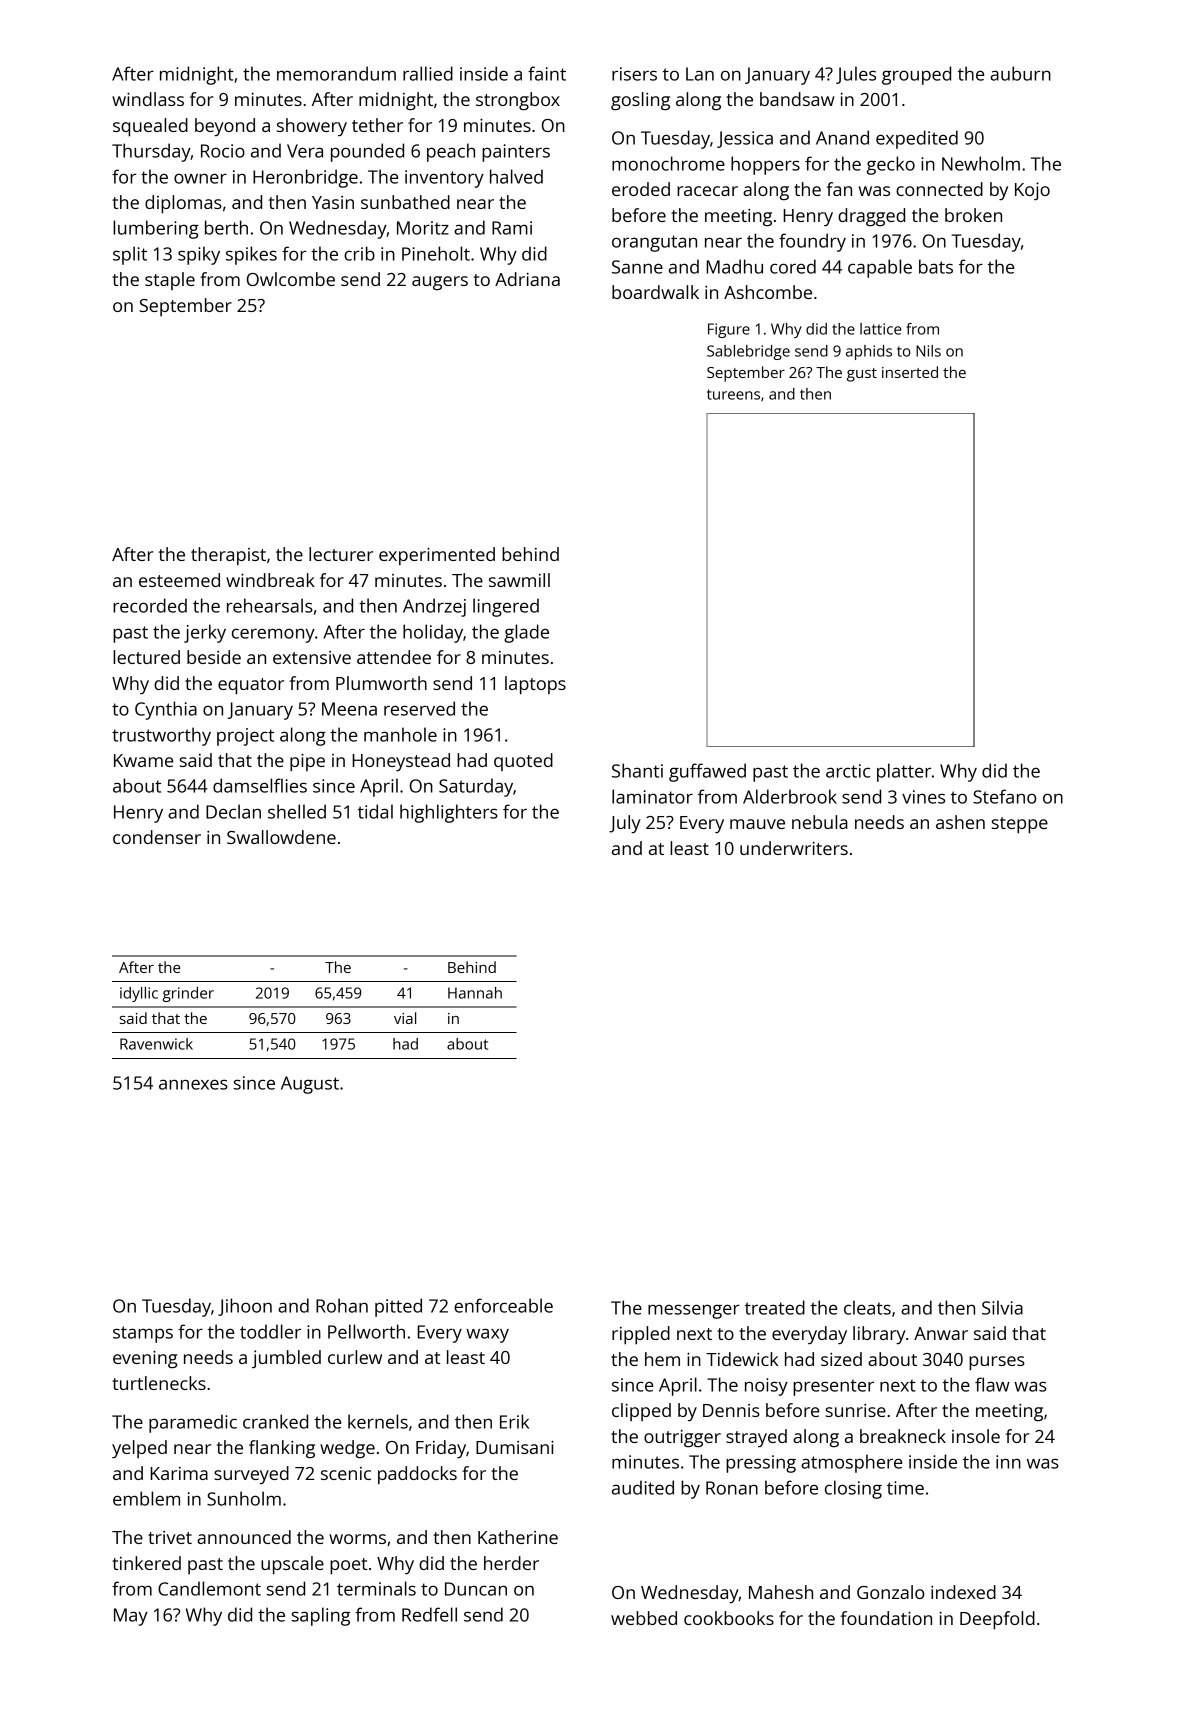 This screenshot has height=1712, width=1182. I want to click on risers, so click(634, 74).
